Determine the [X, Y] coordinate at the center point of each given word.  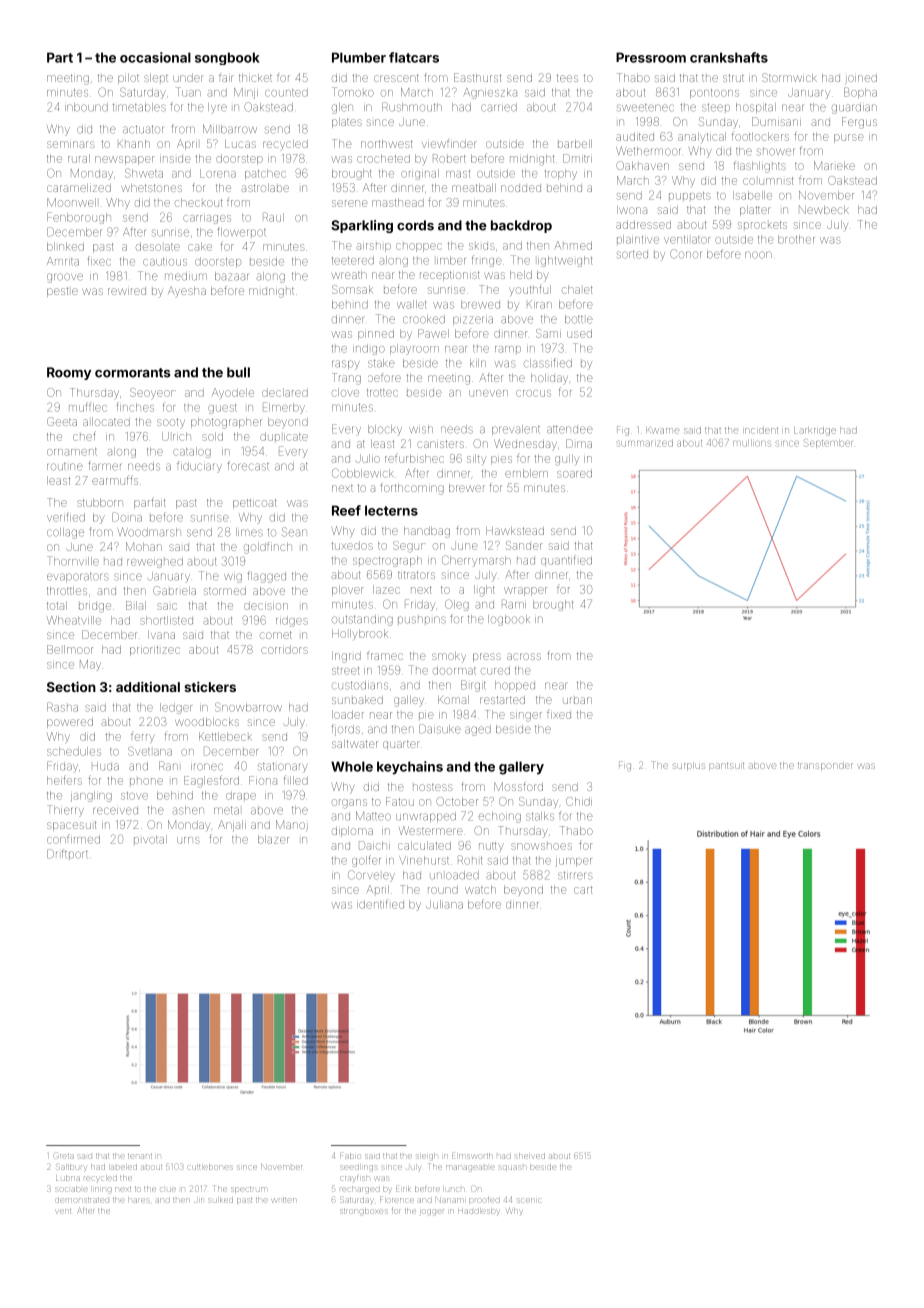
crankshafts [729, 57]
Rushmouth [412, 107]
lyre [217, 108]
